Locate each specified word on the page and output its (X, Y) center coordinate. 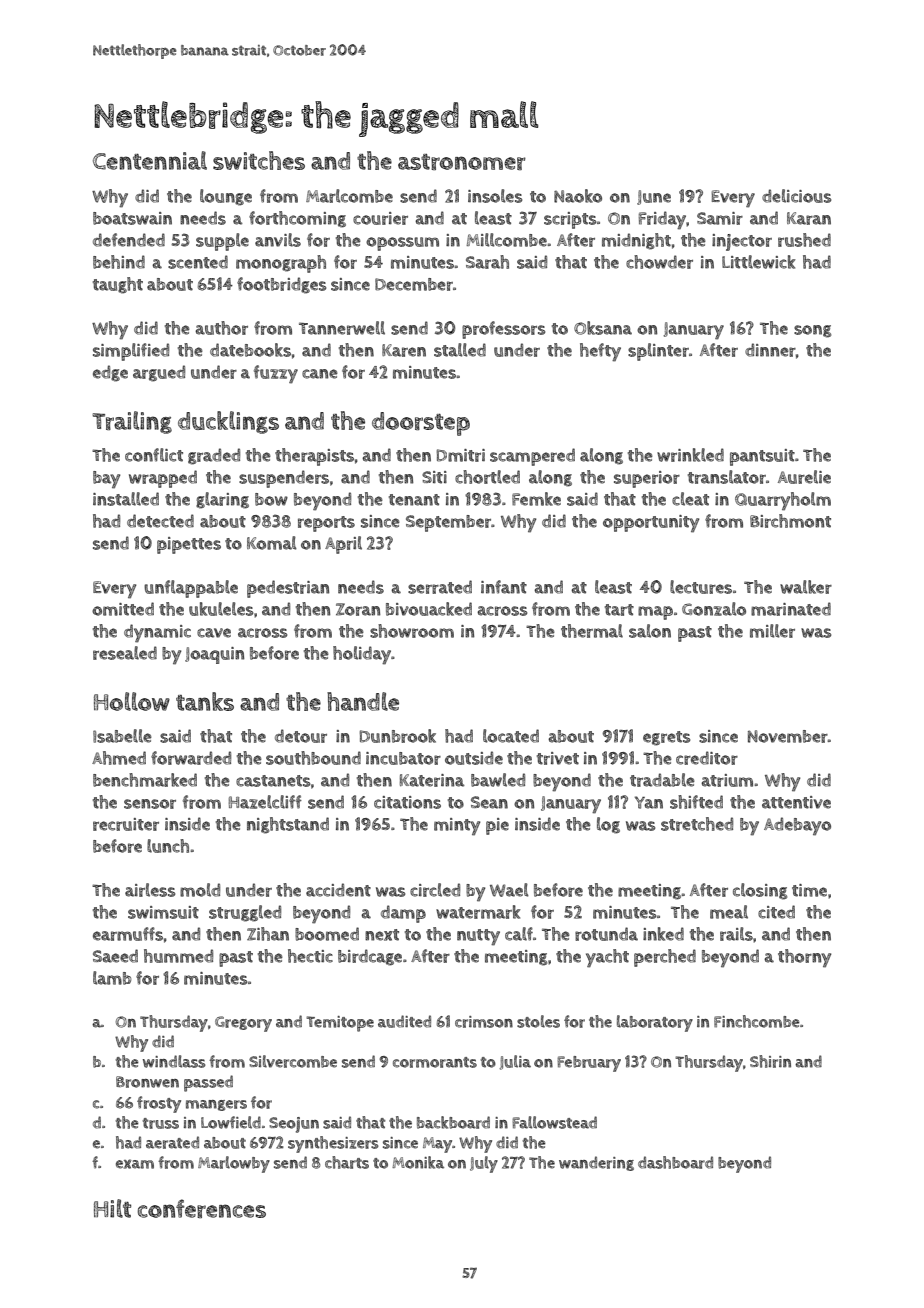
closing (760, 891)
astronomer (462, 162)
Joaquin (214, 655)
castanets (273, 781)
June (654, 197)
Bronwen (147, 1082)
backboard (453, 1122)
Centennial (150, 160)
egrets (666, 738)
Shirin (770, 1061)
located (511, 736)
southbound (313, 758)
